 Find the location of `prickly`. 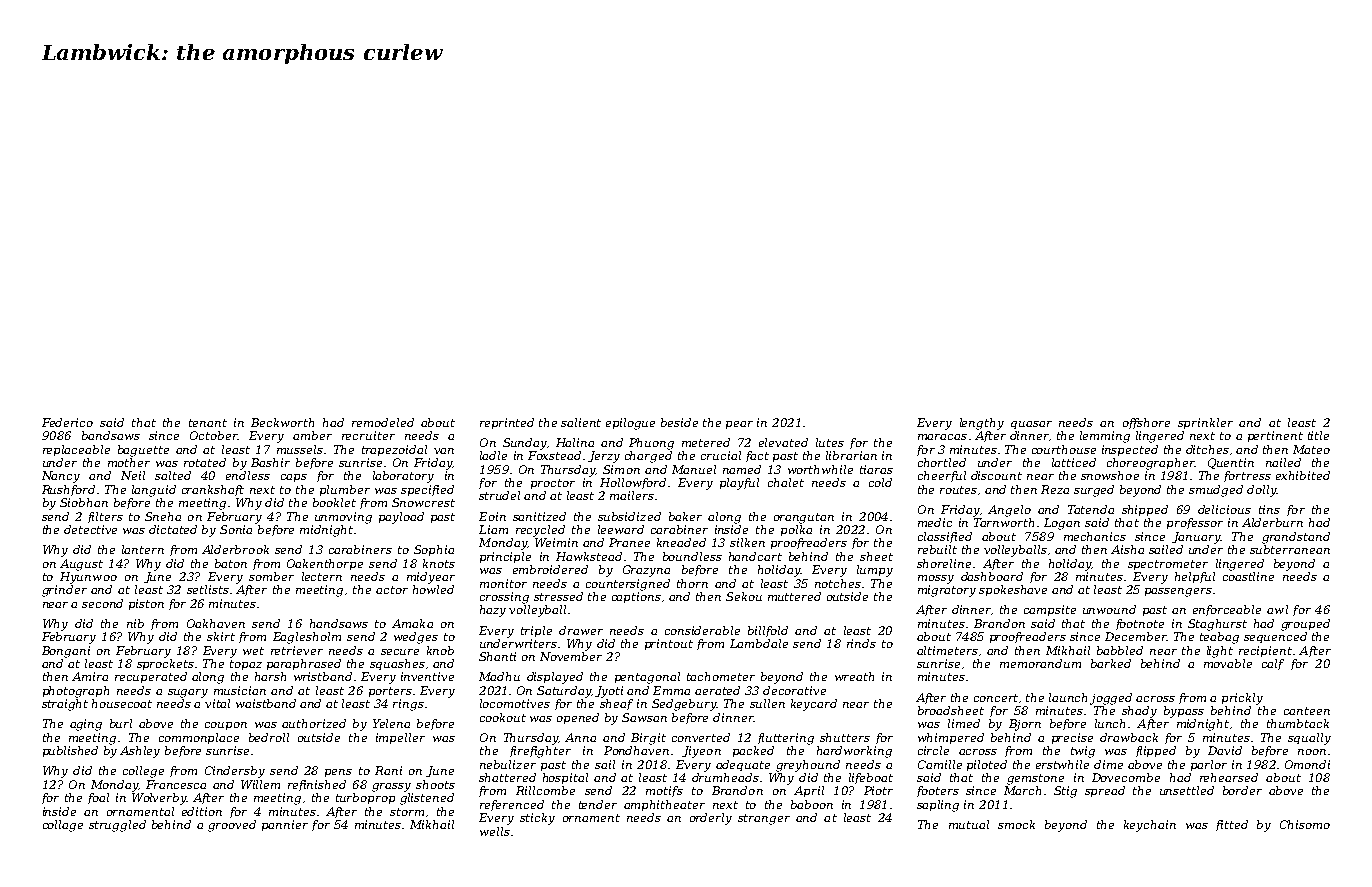

prickly is located at coordinates (1242, 699).
